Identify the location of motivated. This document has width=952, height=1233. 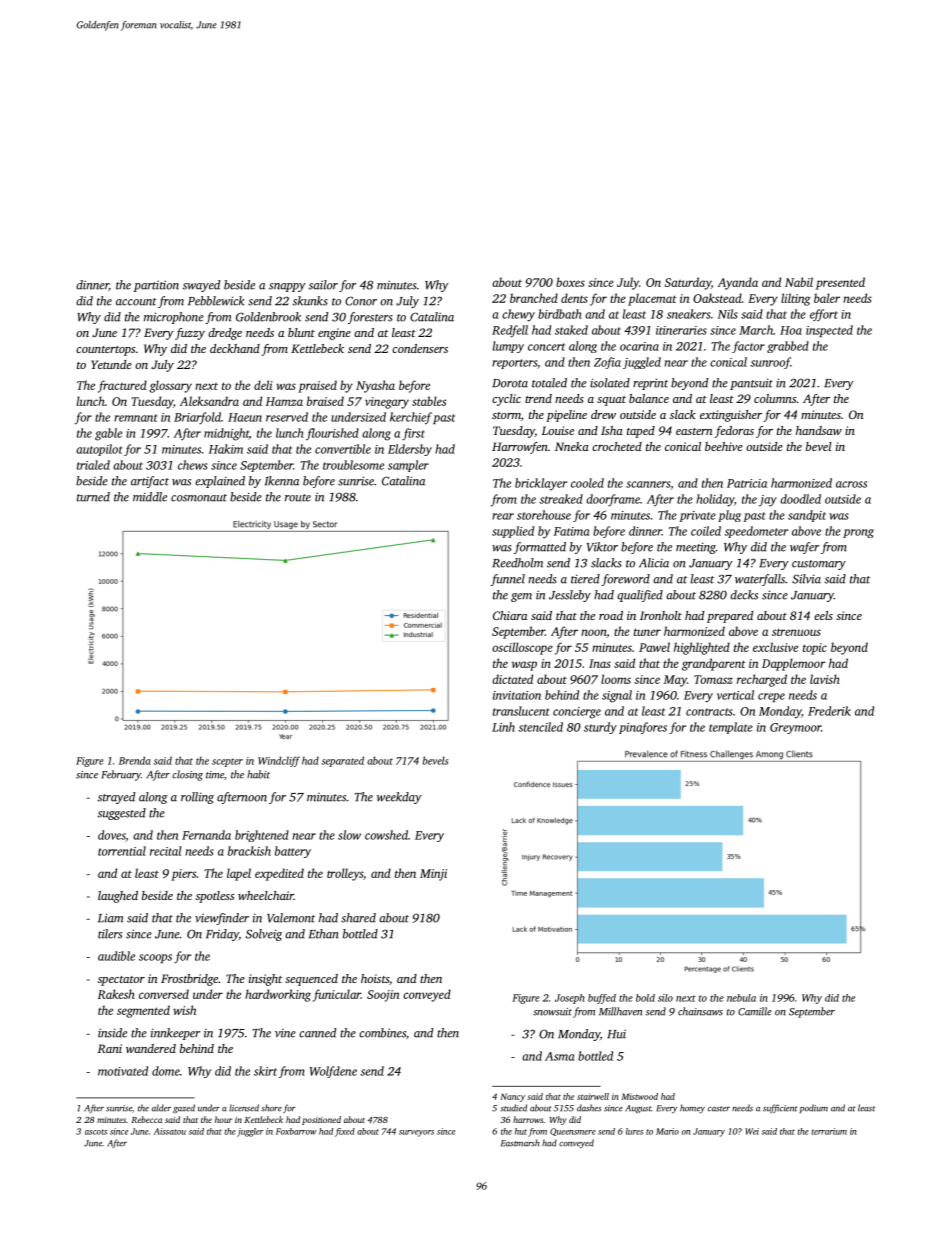
(123, 1071).
